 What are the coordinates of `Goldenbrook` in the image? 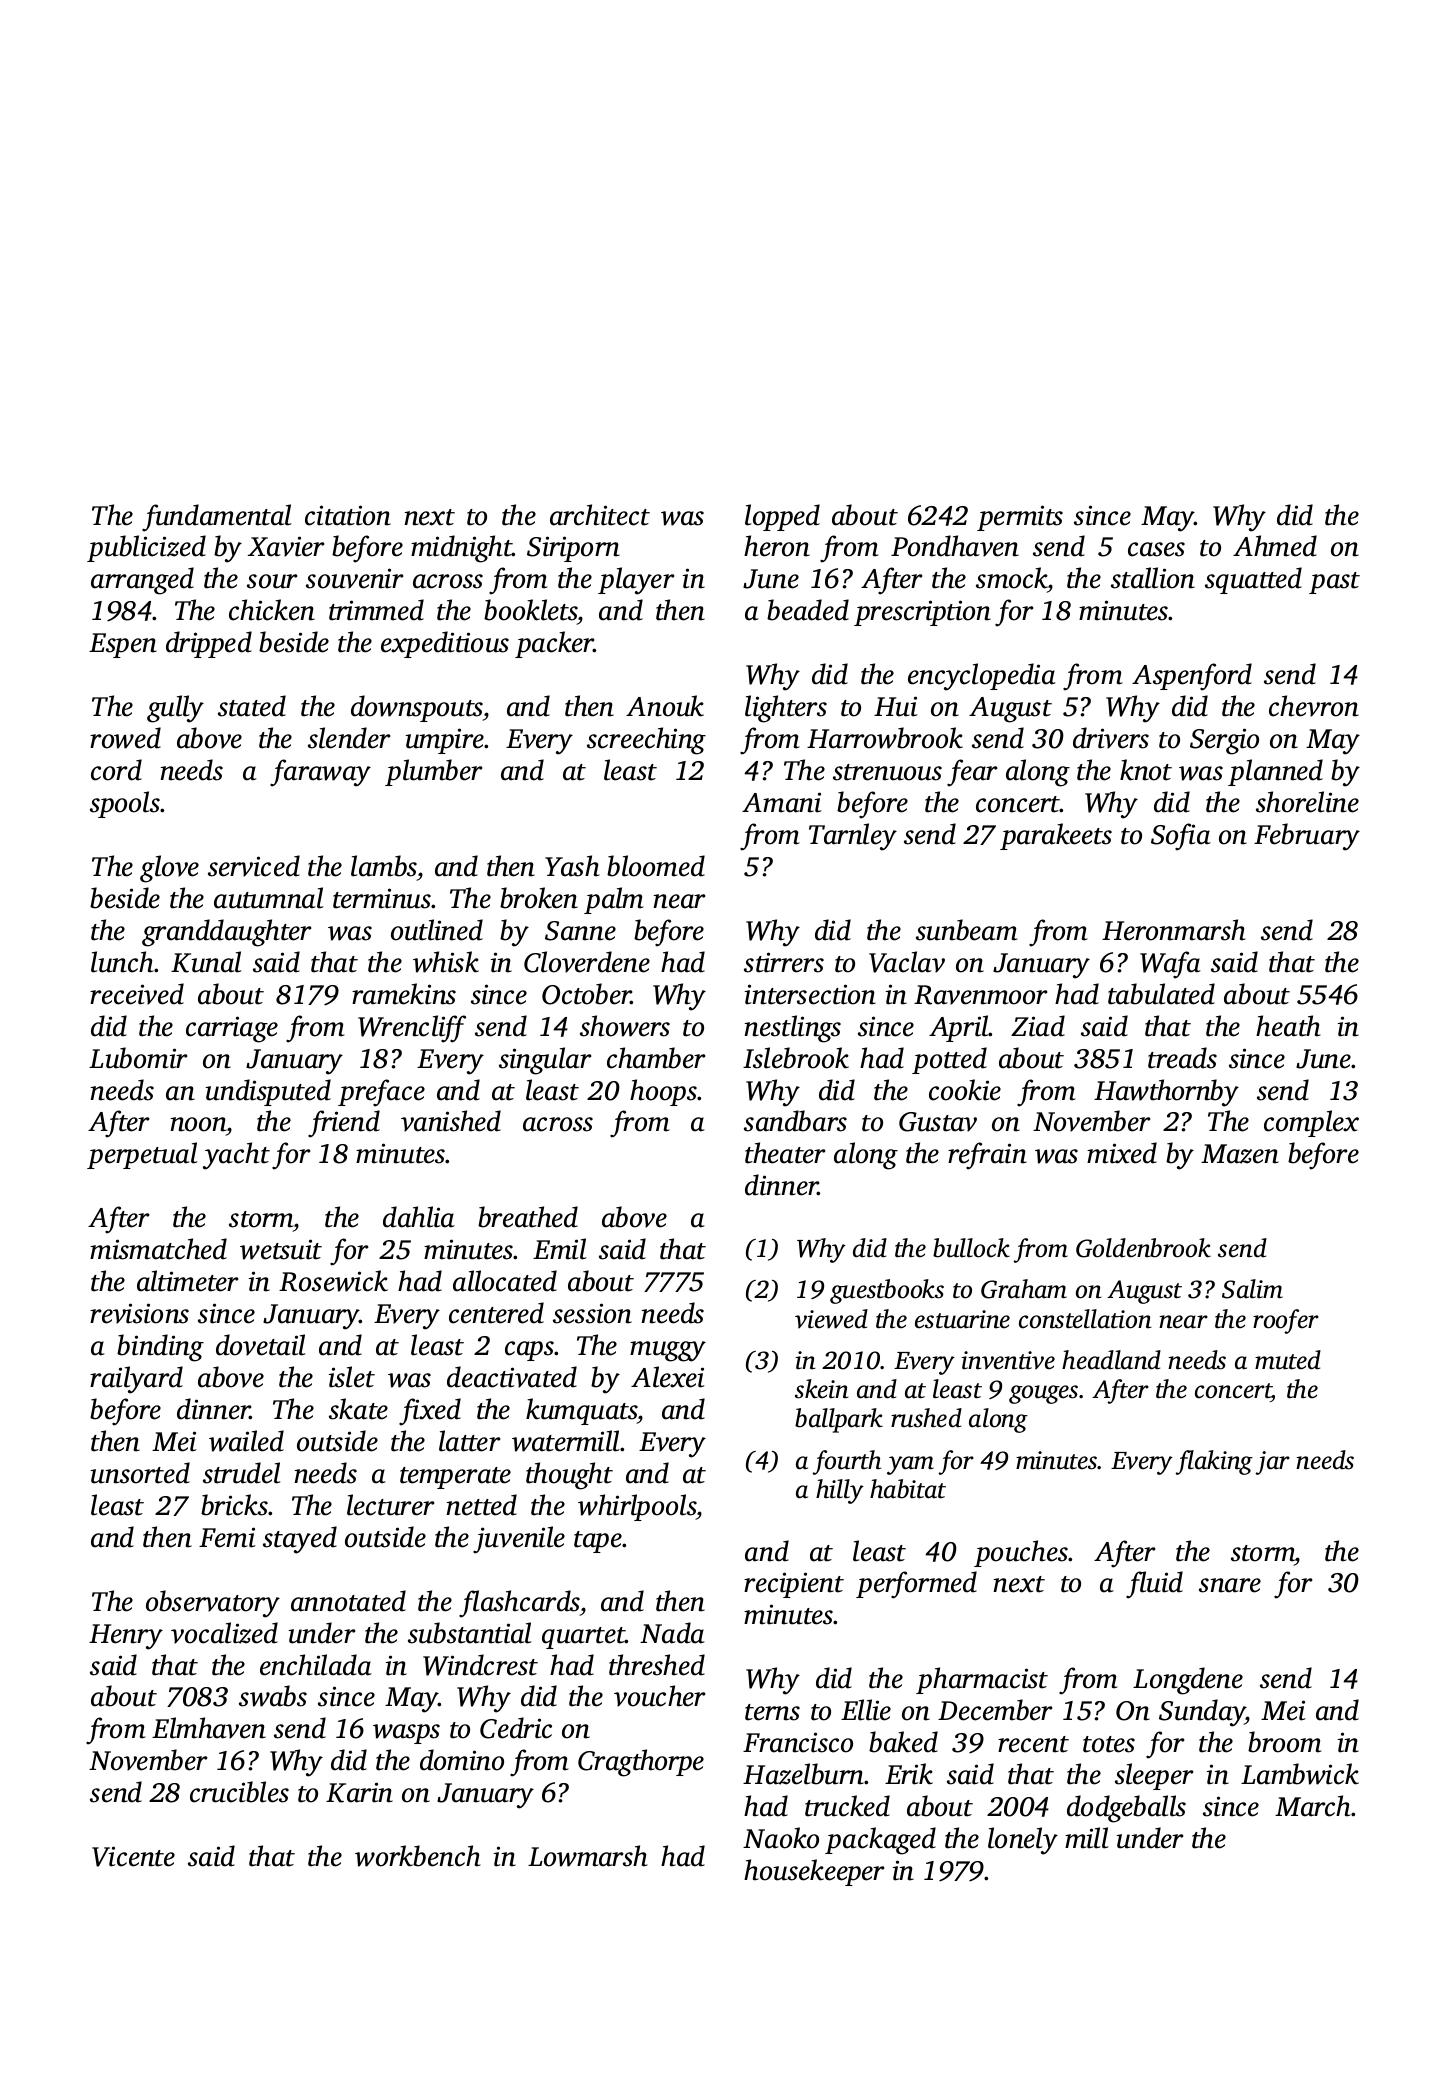 It's located at (1143, 1248).
